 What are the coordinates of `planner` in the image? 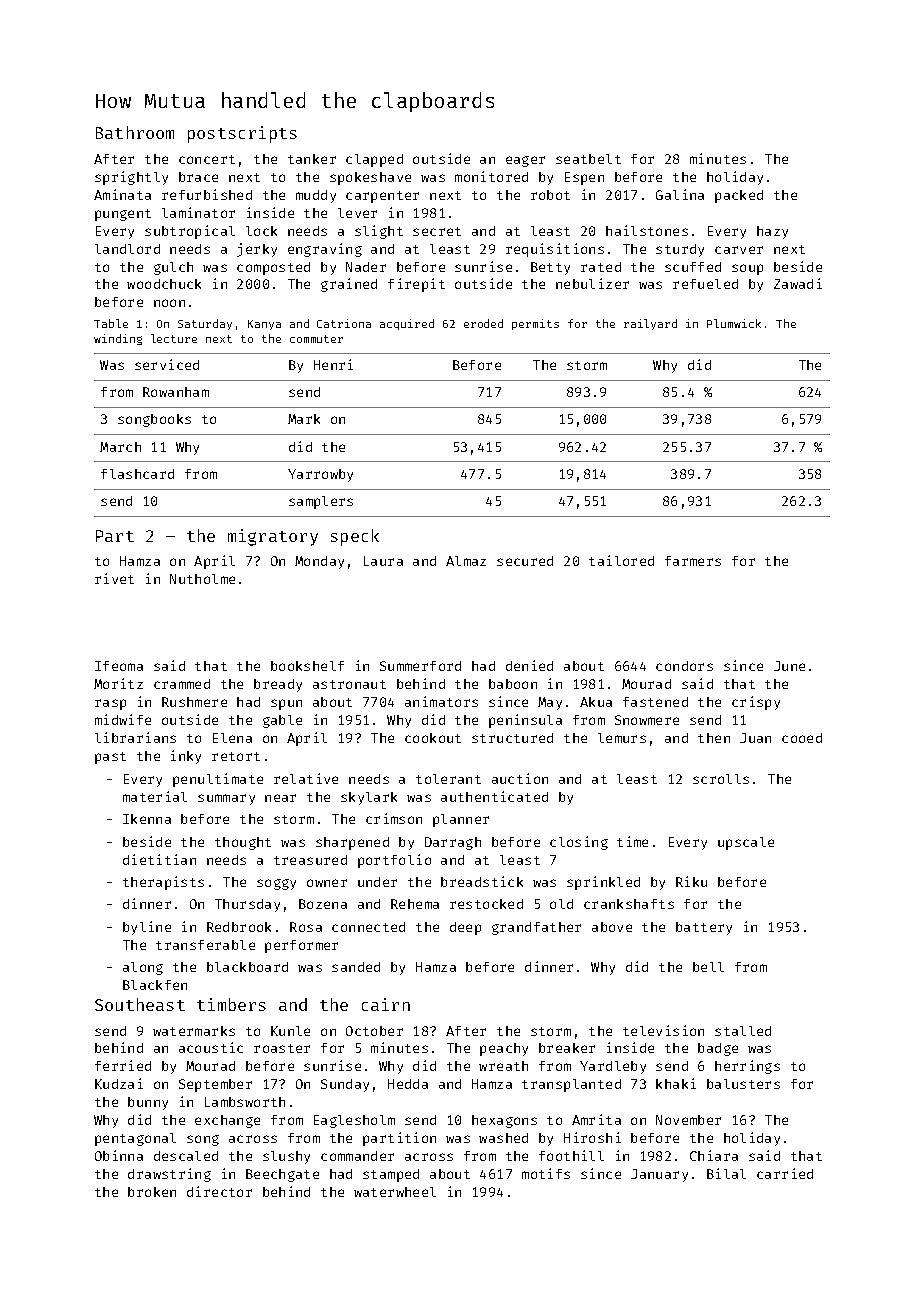 It's located at (461, 820).
